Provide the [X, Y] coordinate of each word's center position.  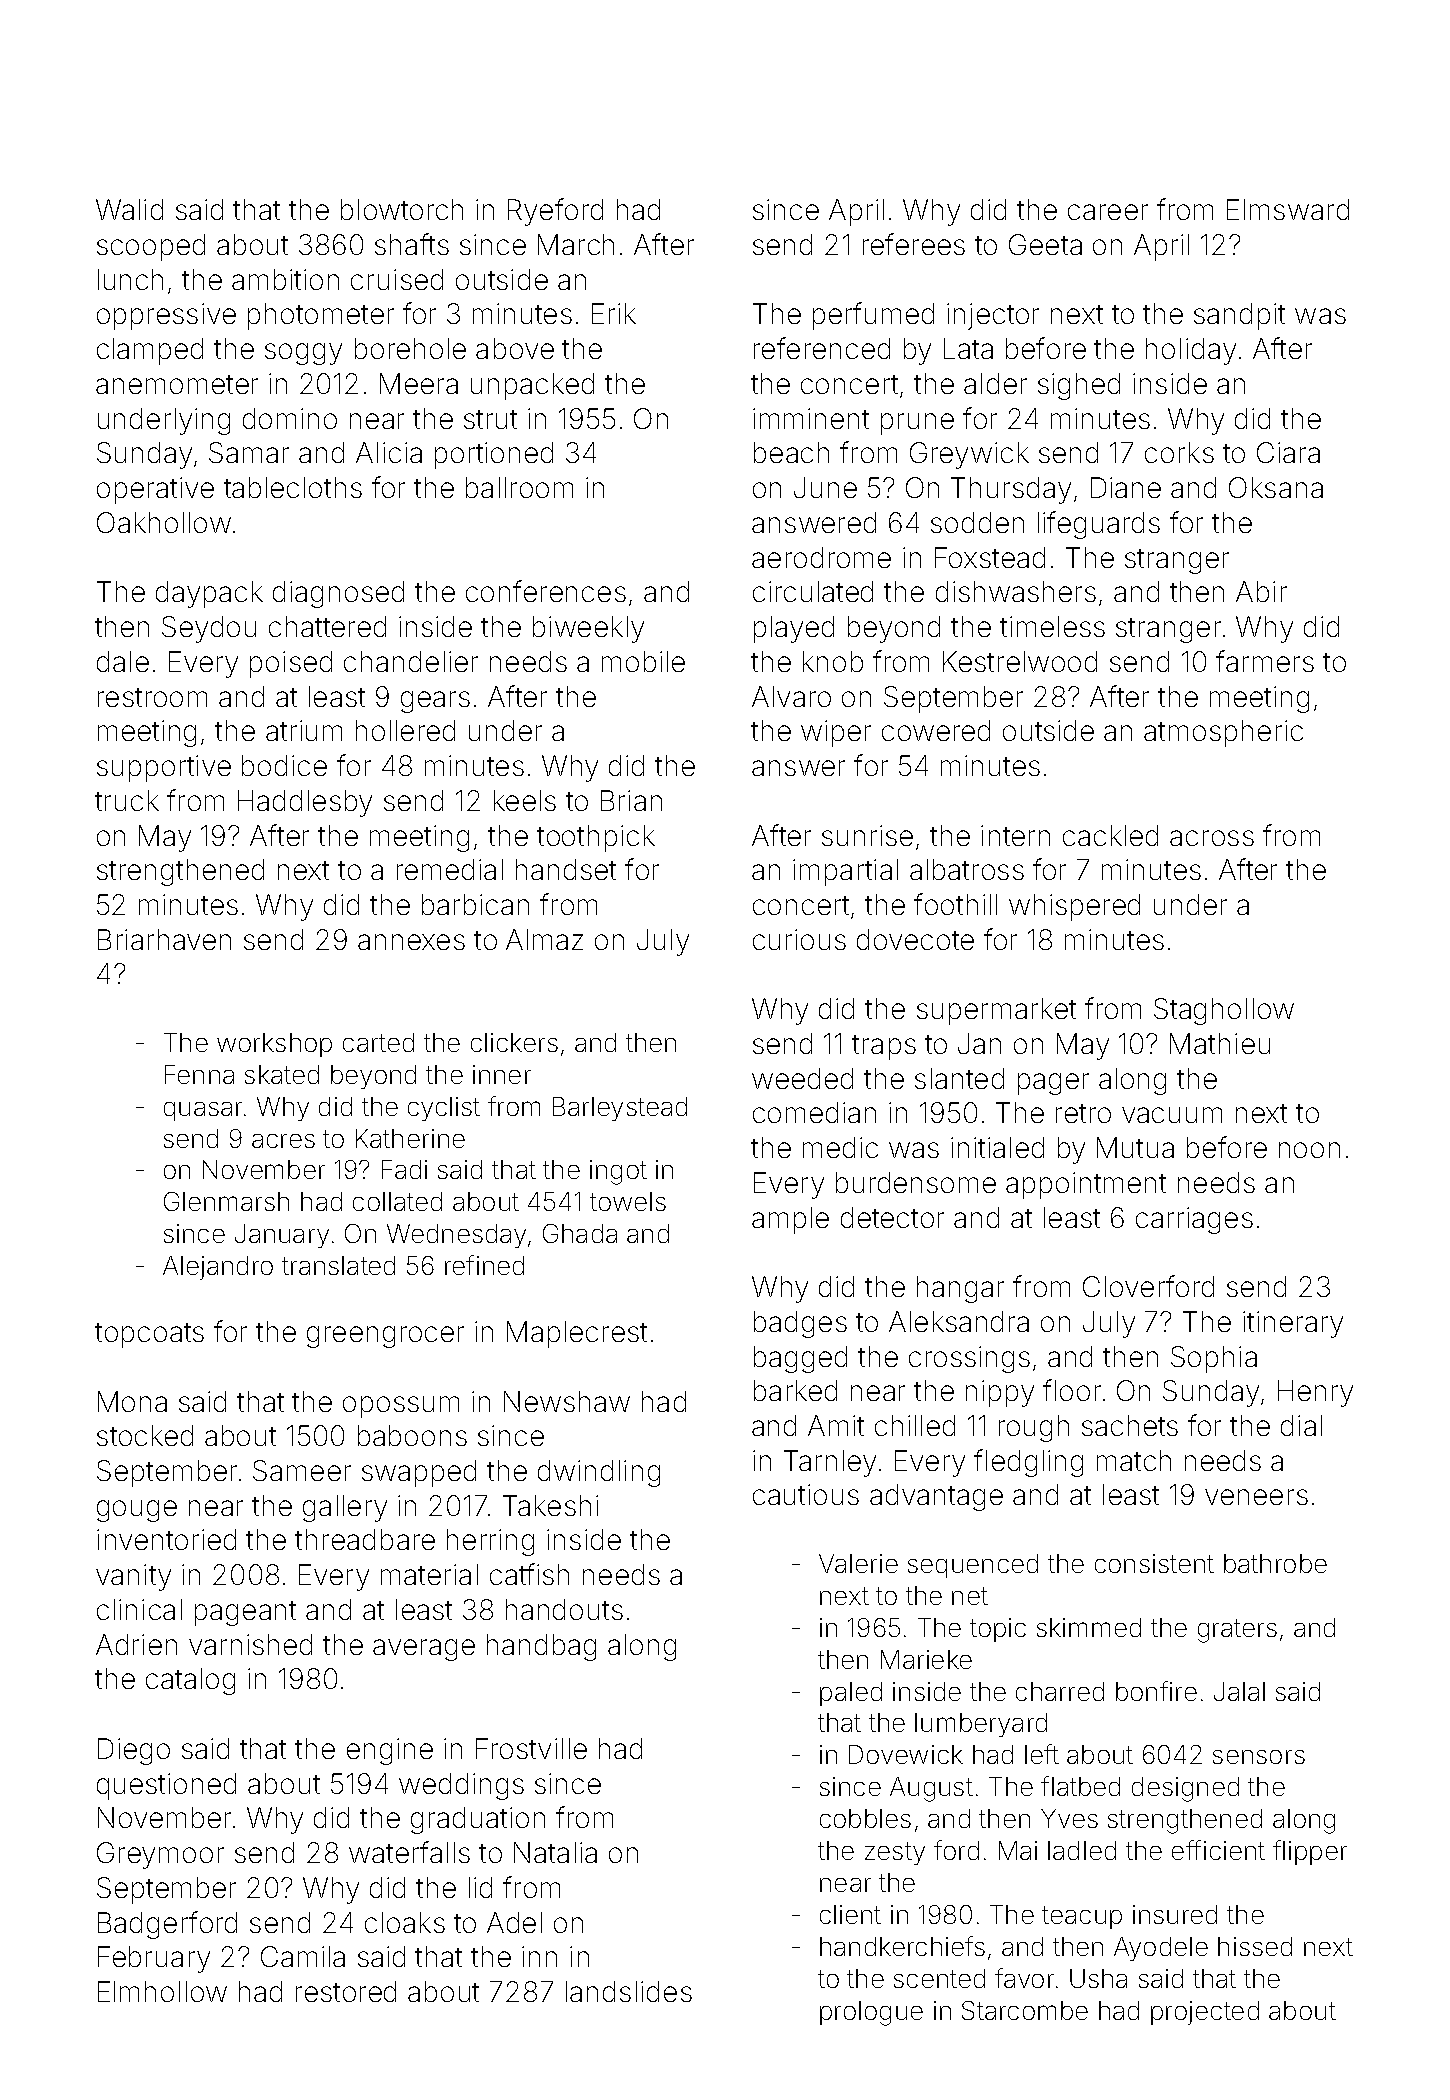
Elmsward [1288, 209]
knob [833, 661]
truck [127, 800]
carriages [1194, 1220]
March [576, 244]
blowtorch [402, 209]
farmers [1265, 661]
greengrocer [385, 1337]
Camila [303, 1956]
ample [790, 1220]
